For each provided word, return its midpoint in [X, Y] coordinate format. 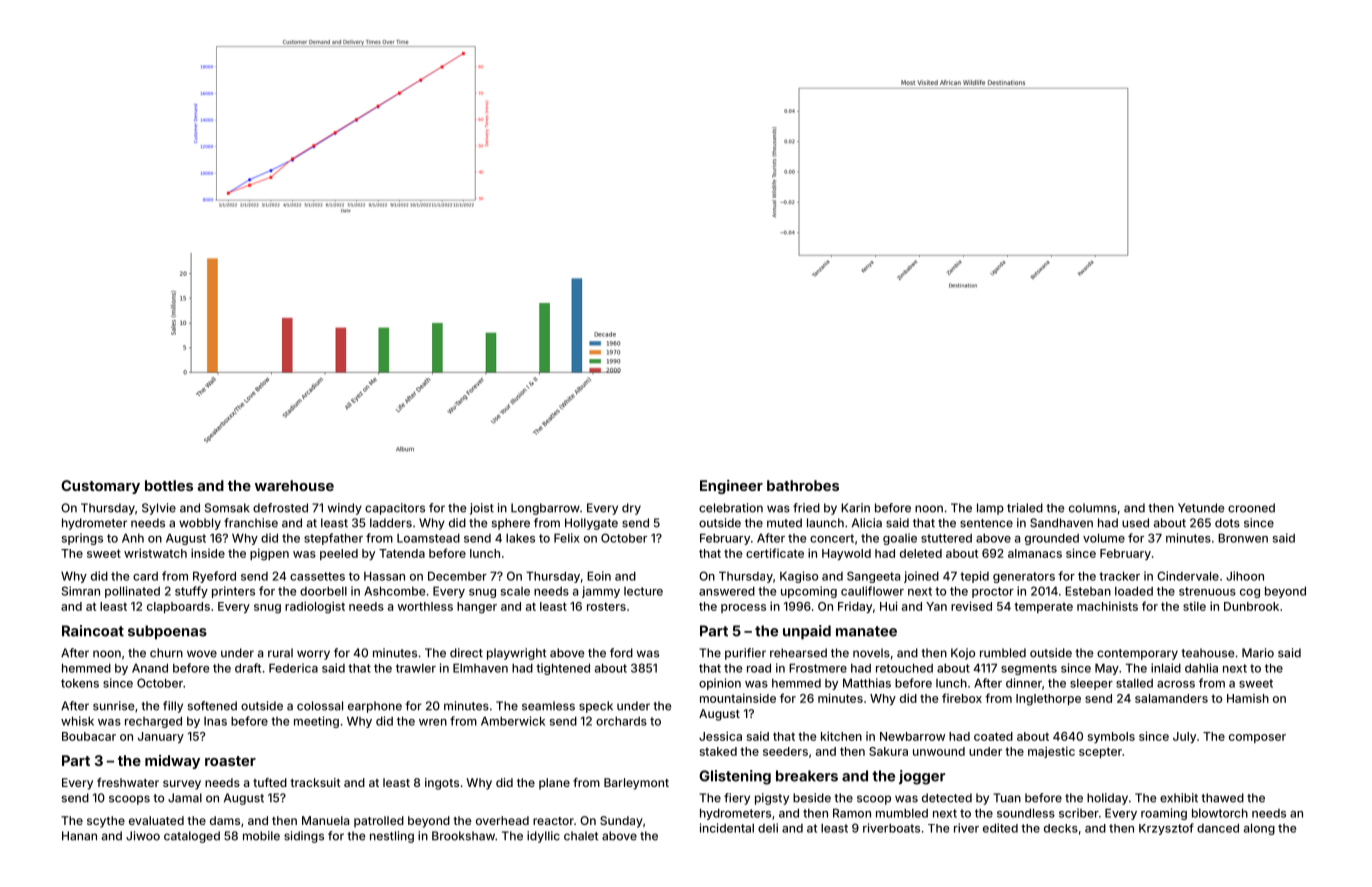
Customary [100, 487]
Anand [150, 668]
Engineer [731, 487]
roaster [230, 761]
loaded [1134, 591]
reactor [553, 821]
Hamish [1248, 698]
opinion [720, 684]
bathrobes [803, 485]
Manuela [325, 820]
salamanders [1171, 698]
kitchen [841, 736]
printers [233, 592]
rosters [606, 606]
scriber [1079, 813]
